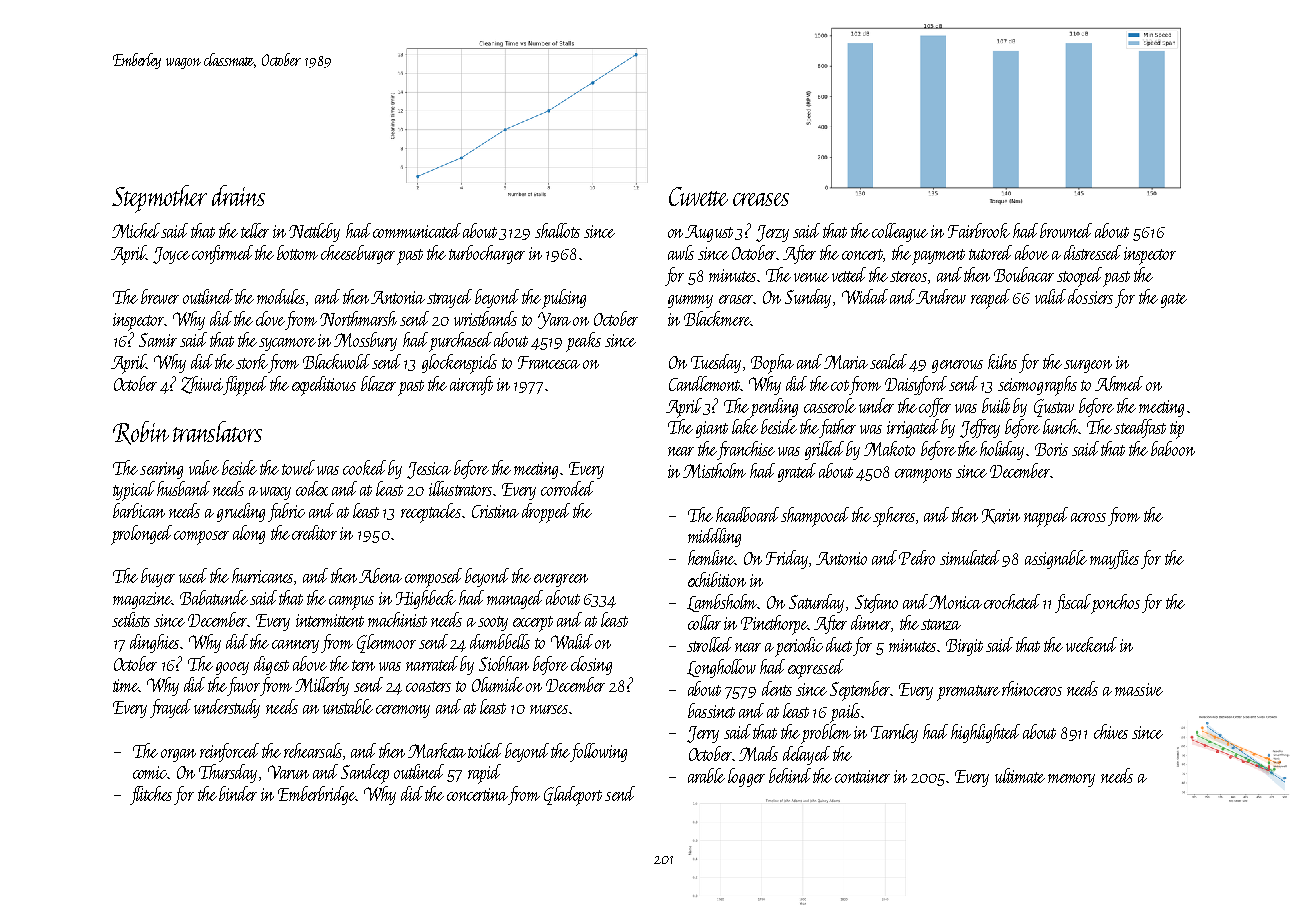 The image size is (1308, 924). Describe the element at coordinates (698, 196) in the document. I see `Cuvette` at that location.
